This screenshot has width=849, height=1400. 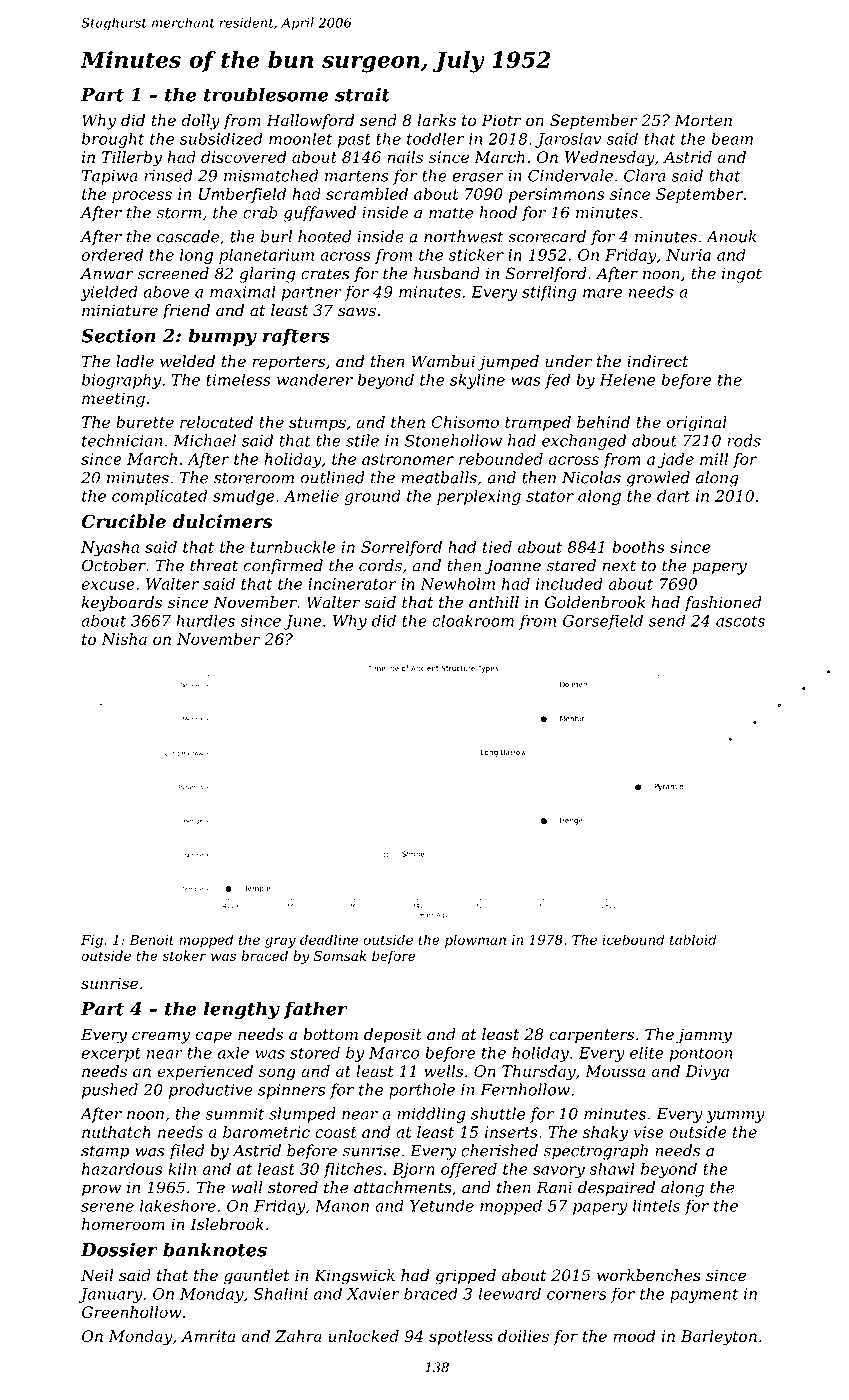 What do you see at coordinates (107, 273) in the screenshot?
I see `Anwar` at bounding box center [107, 273].
